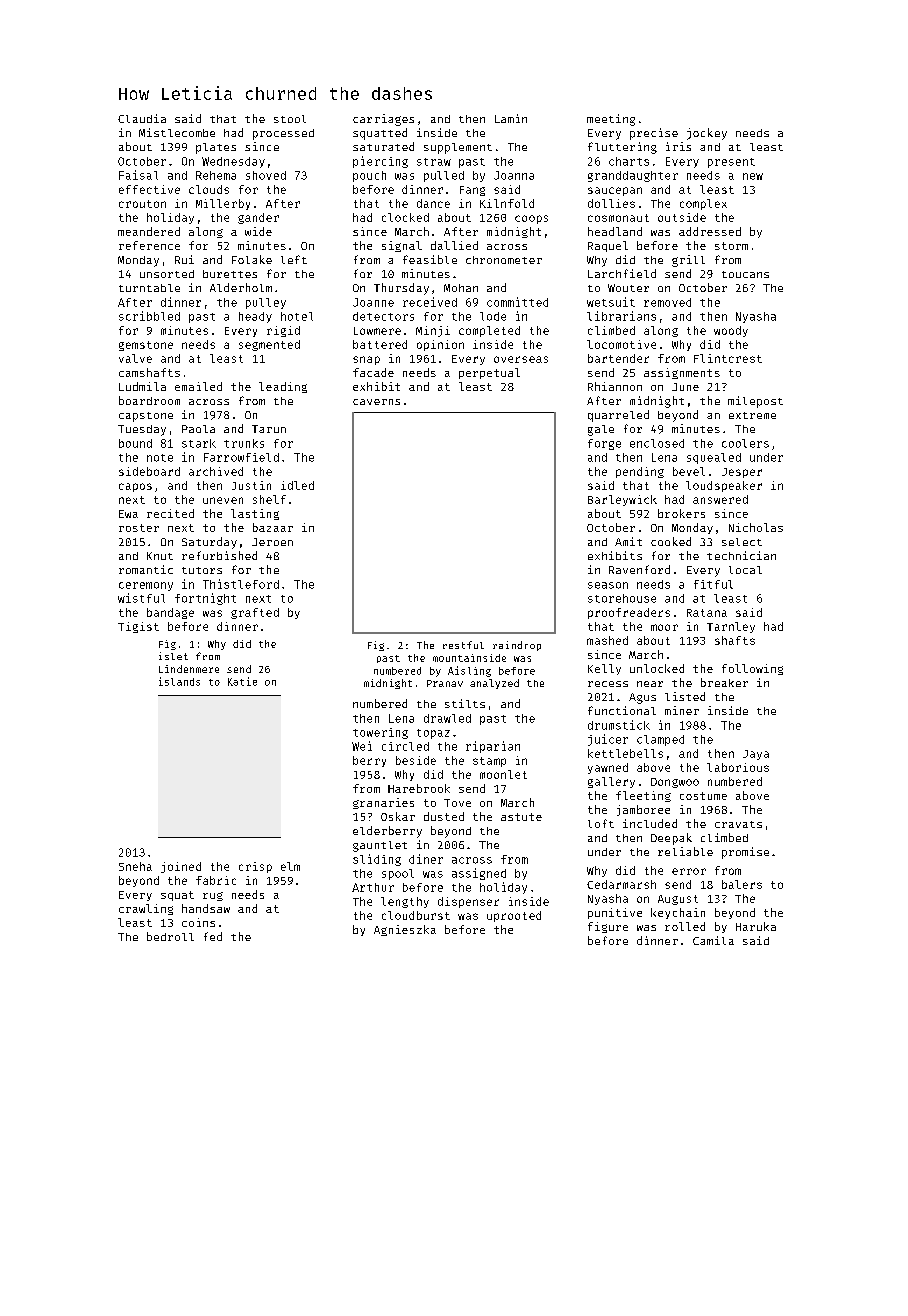  What do you see at coordinates (376, 402) in the page?
I see `caverns` at bounding box center [376, 402].
